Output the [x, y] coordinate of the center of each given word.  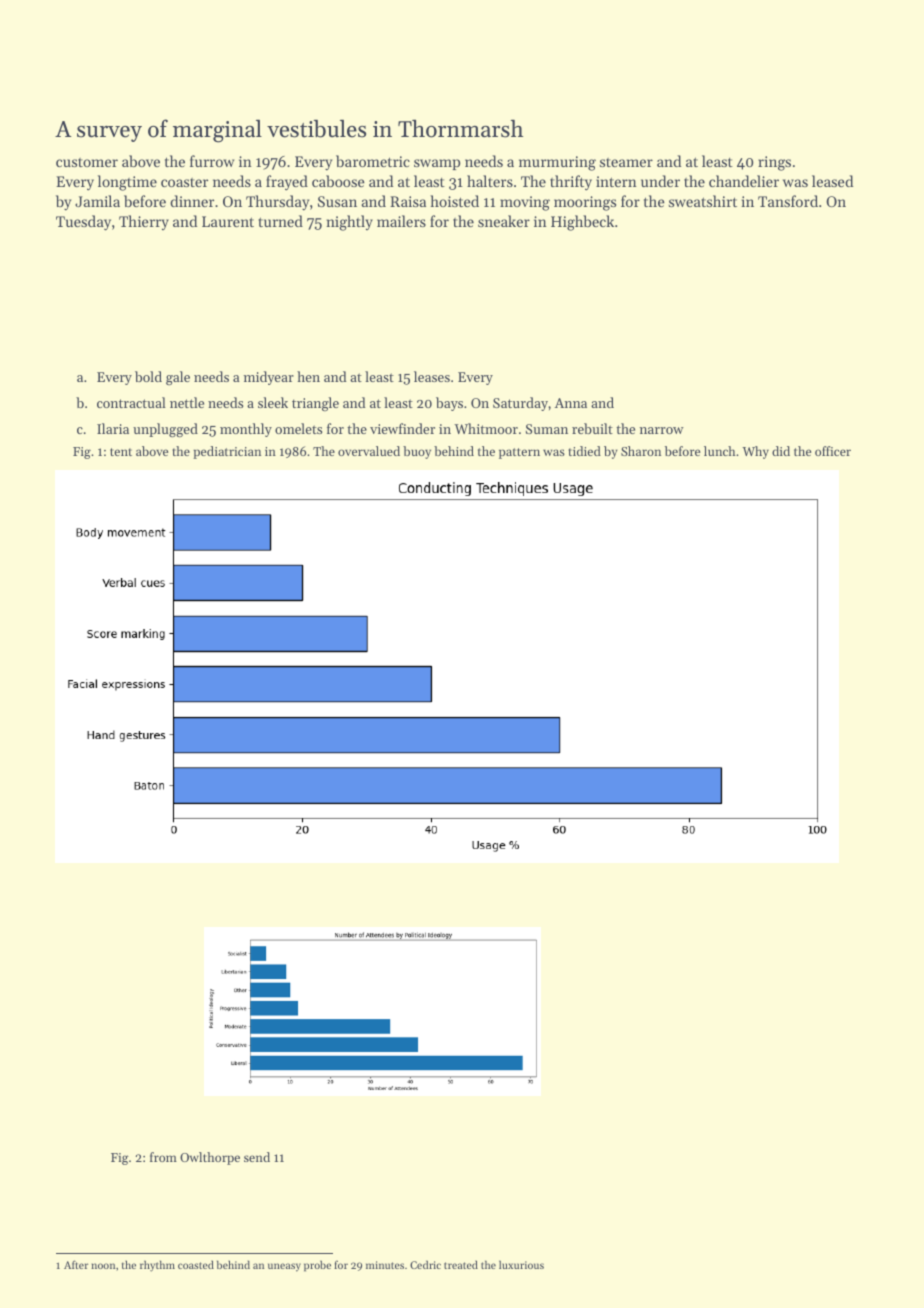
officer [833, 451]
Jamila [97, 201]
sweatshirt [703, 201]
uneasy [284, 1267]
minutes [385, 1265]
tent [121, 452]
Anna [571, 403]
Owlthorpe [210, 1158]
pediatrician [227, 452]
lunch [719, 451]
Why [755, 452]
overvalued [369, 451]
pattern [519, 453]
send [257, 1157]
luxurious [521, 1264]
